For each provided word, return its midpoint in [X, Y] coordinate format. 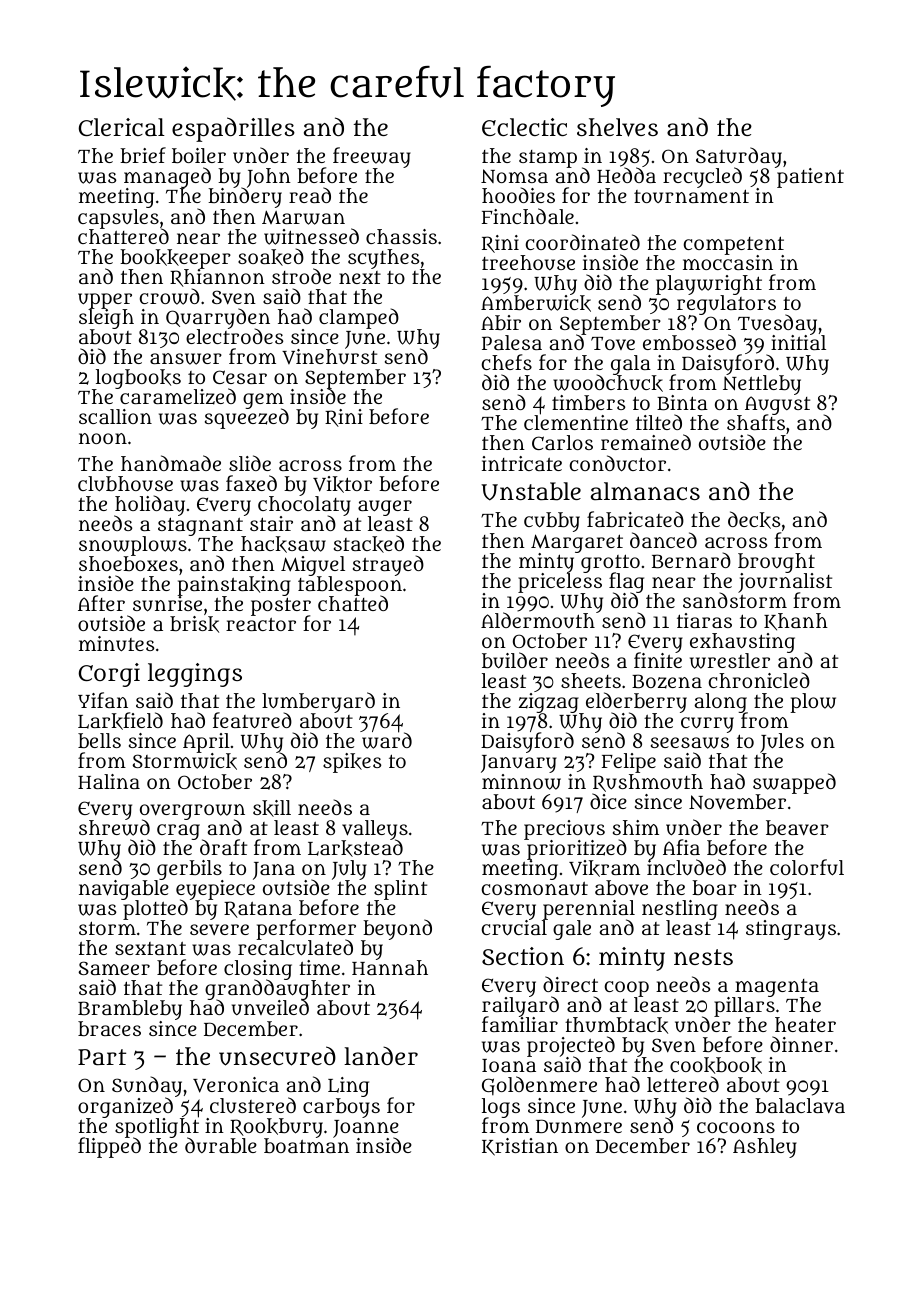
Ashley [765, 1148]
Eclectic [524, 127]
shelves [617, 127]
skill [272, 808]
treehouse [528, 262]
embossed [689, 342]
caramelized [178, 397]
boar [714, 887]
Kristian [520, 1147]
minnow [521, 782]
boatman [306, 1145]
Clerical [122, 127]
